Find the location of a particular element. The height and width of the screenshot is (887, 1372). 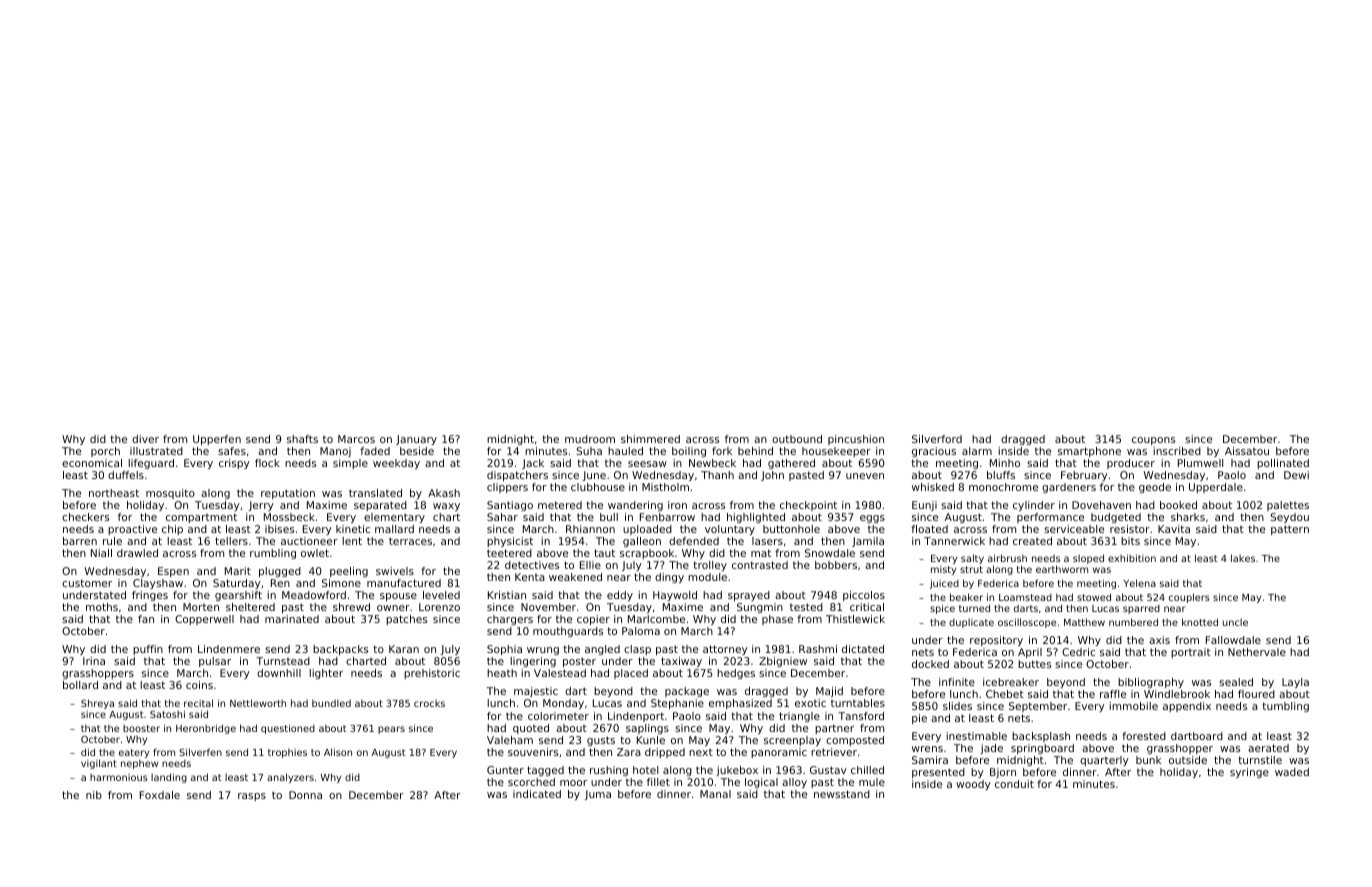

Sahar is located at coordinates (502, 517).
